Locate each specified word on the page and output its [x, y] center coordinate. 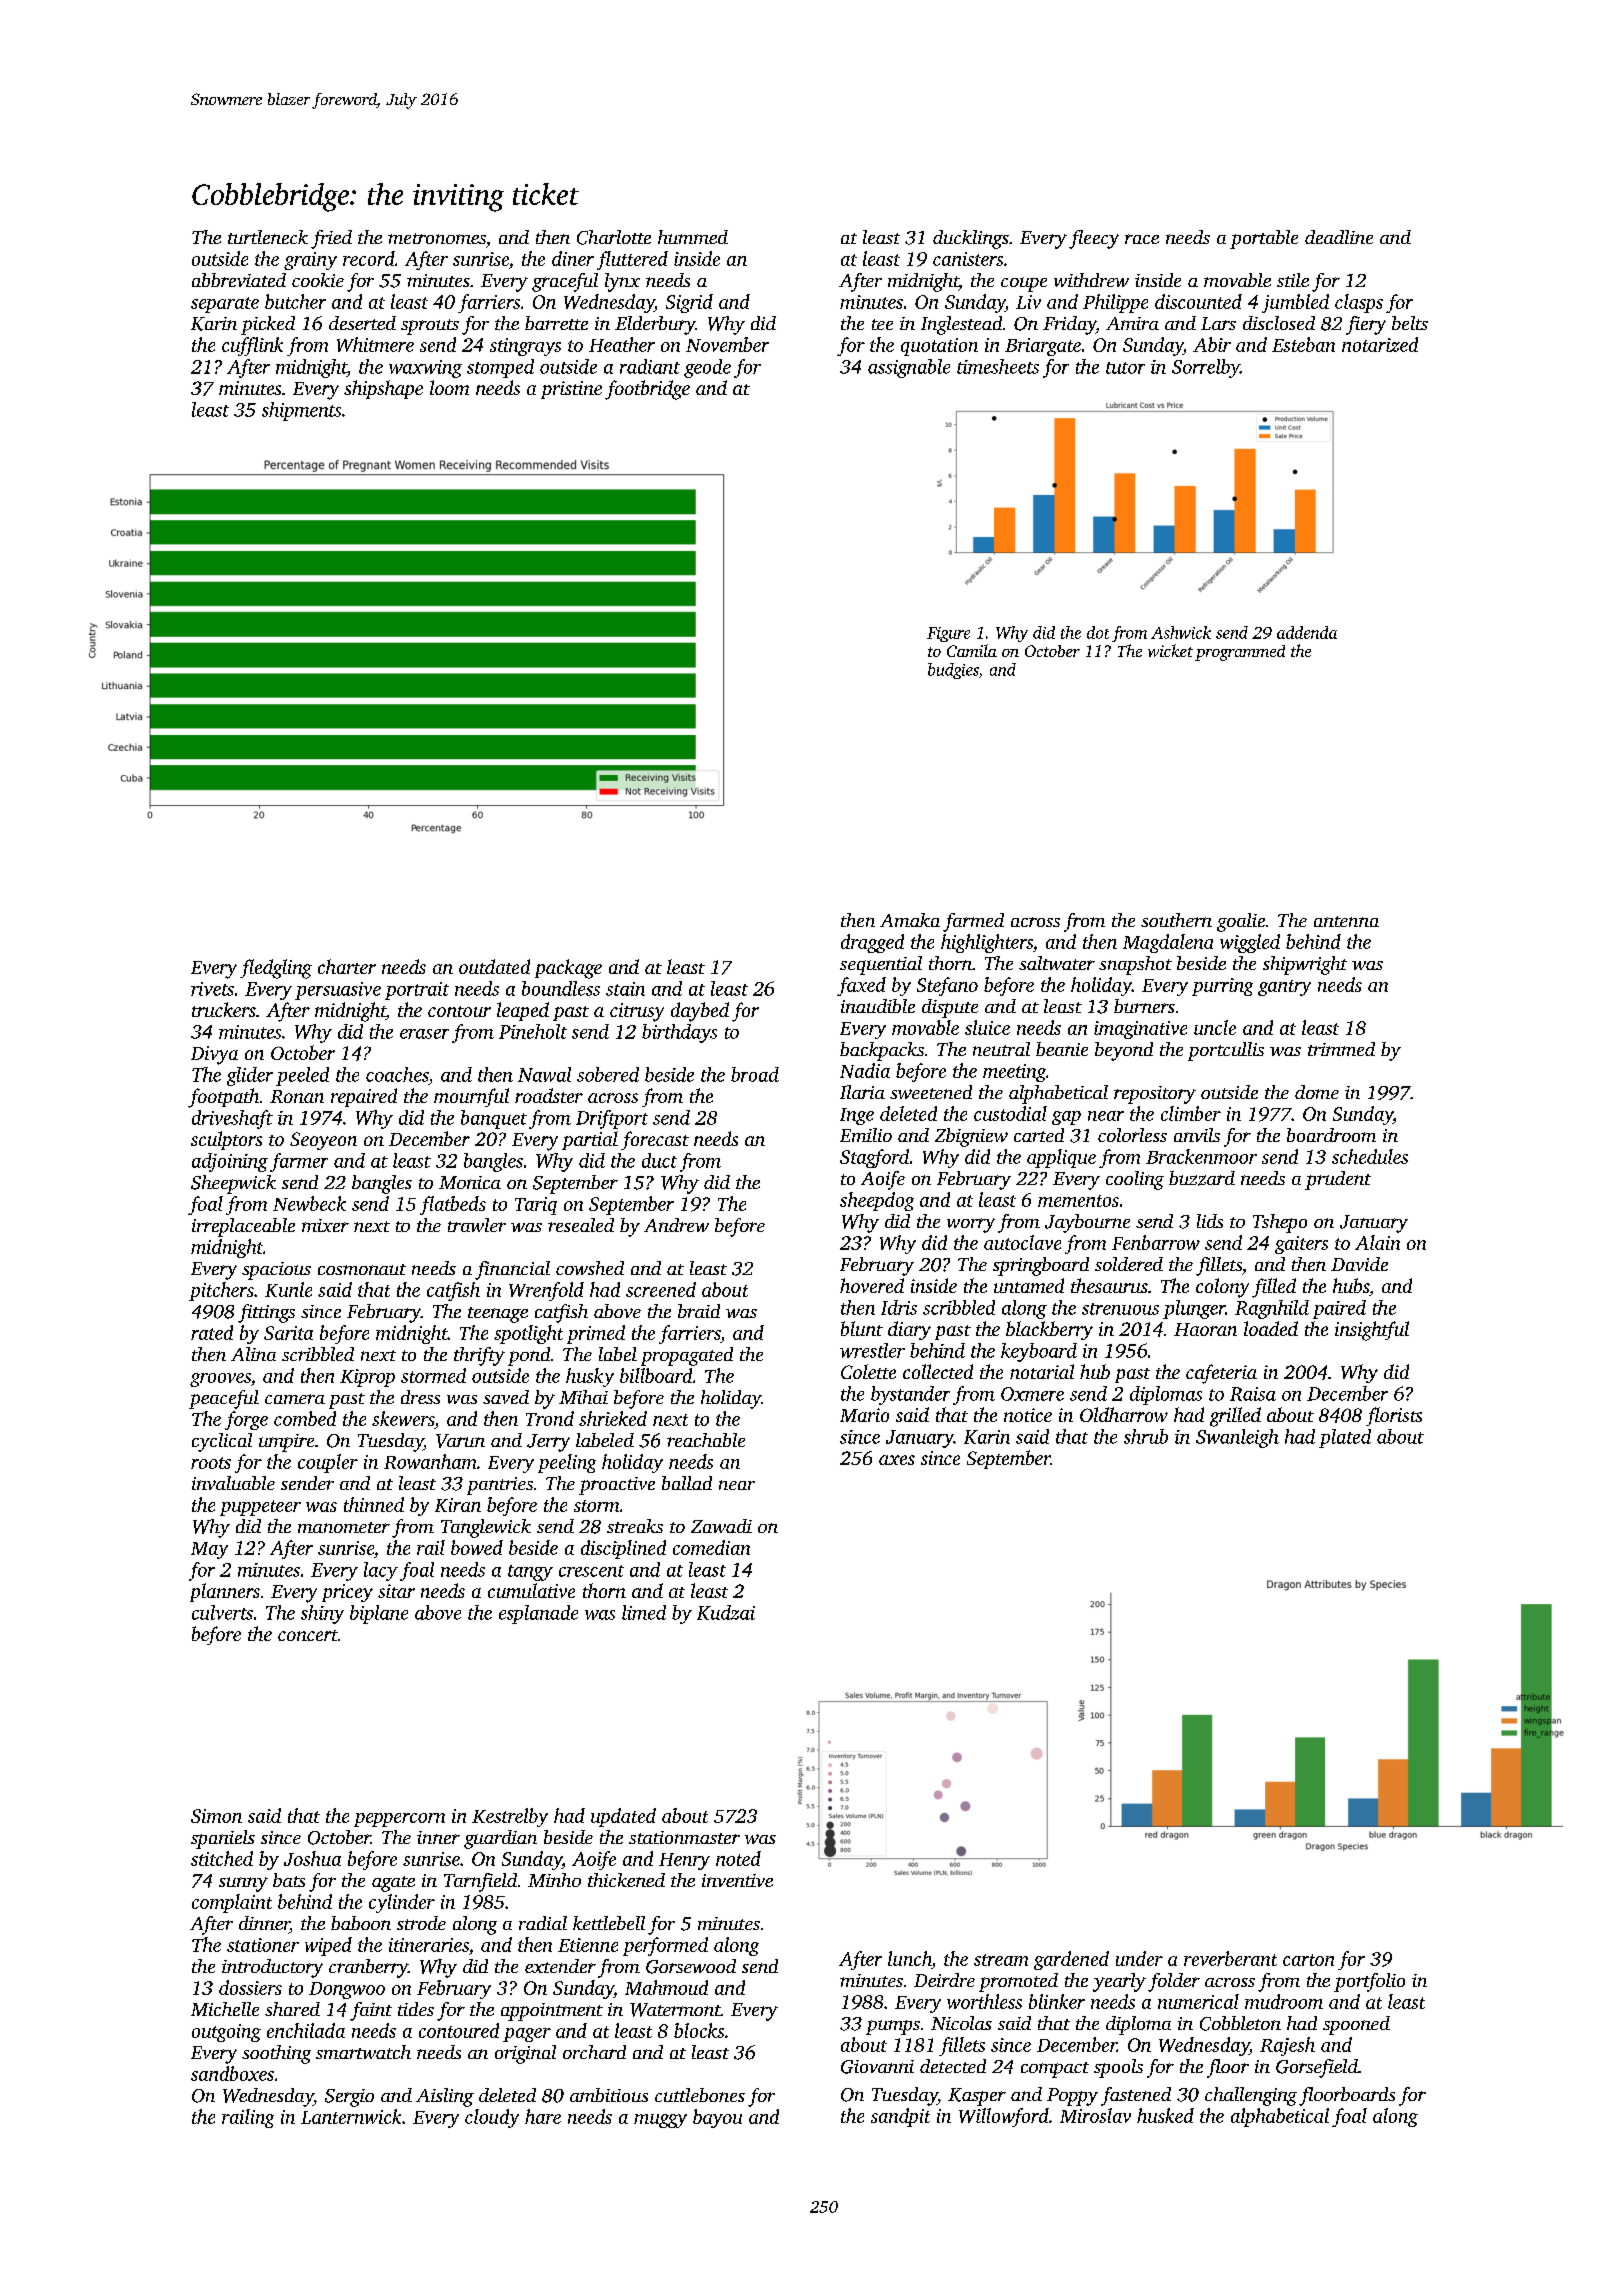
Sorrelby [1206, 368]
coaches [397, 1074]
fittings [266, 1313]
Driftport [612, 1119]
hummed [693, 237]
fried [331, 239]
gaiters [1301, 1245]
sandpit [900, 2117]
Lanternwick [351, 2116]
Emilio [866, 1135]
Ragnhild [1272, 1309]
